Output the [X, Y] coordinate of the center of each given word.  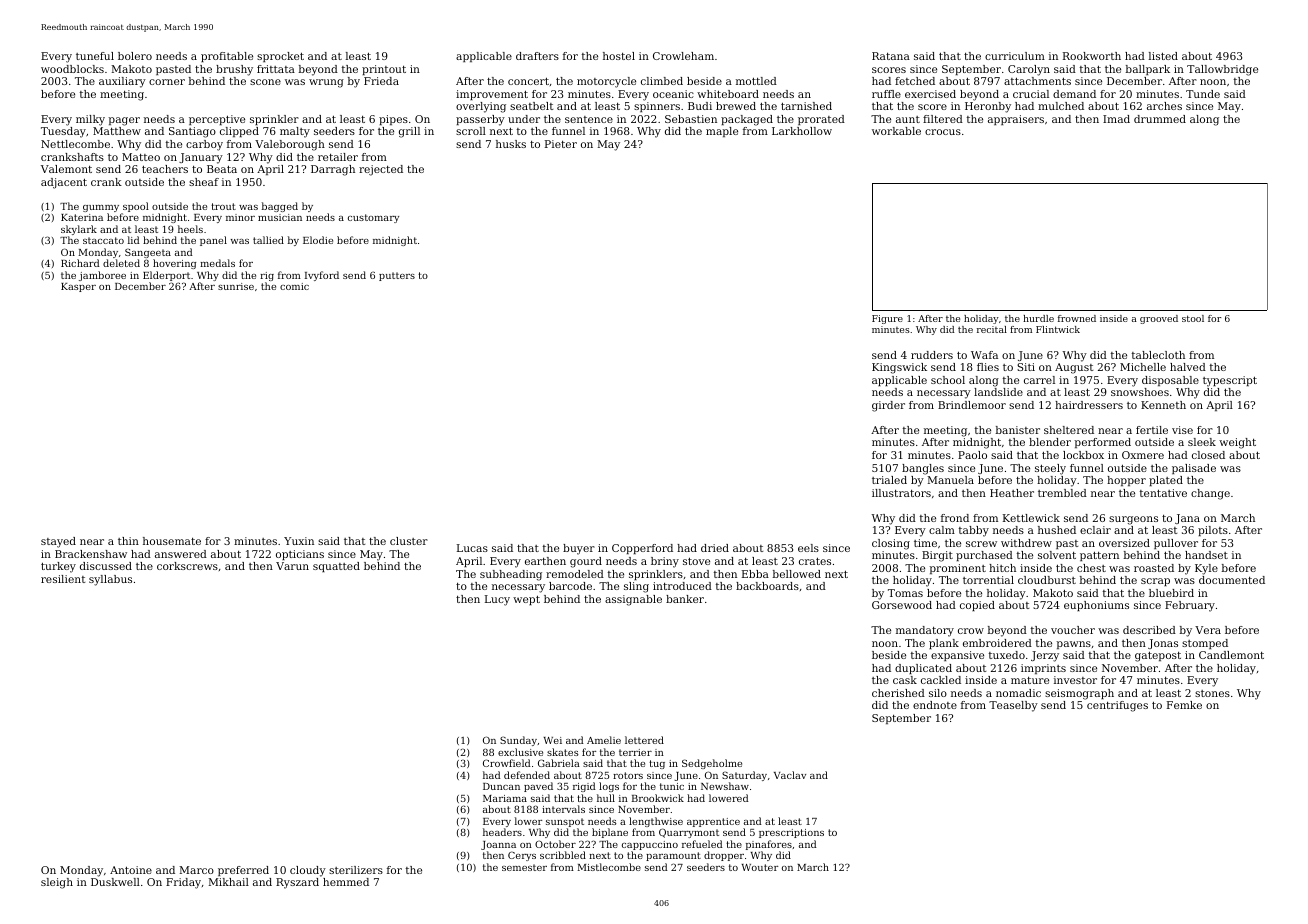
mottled [756, 81]
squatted [336, 567]
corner [167, 82]
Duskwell [115, 882]
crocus [943, 132]
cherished [898, 693]
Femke [1184, 705]
